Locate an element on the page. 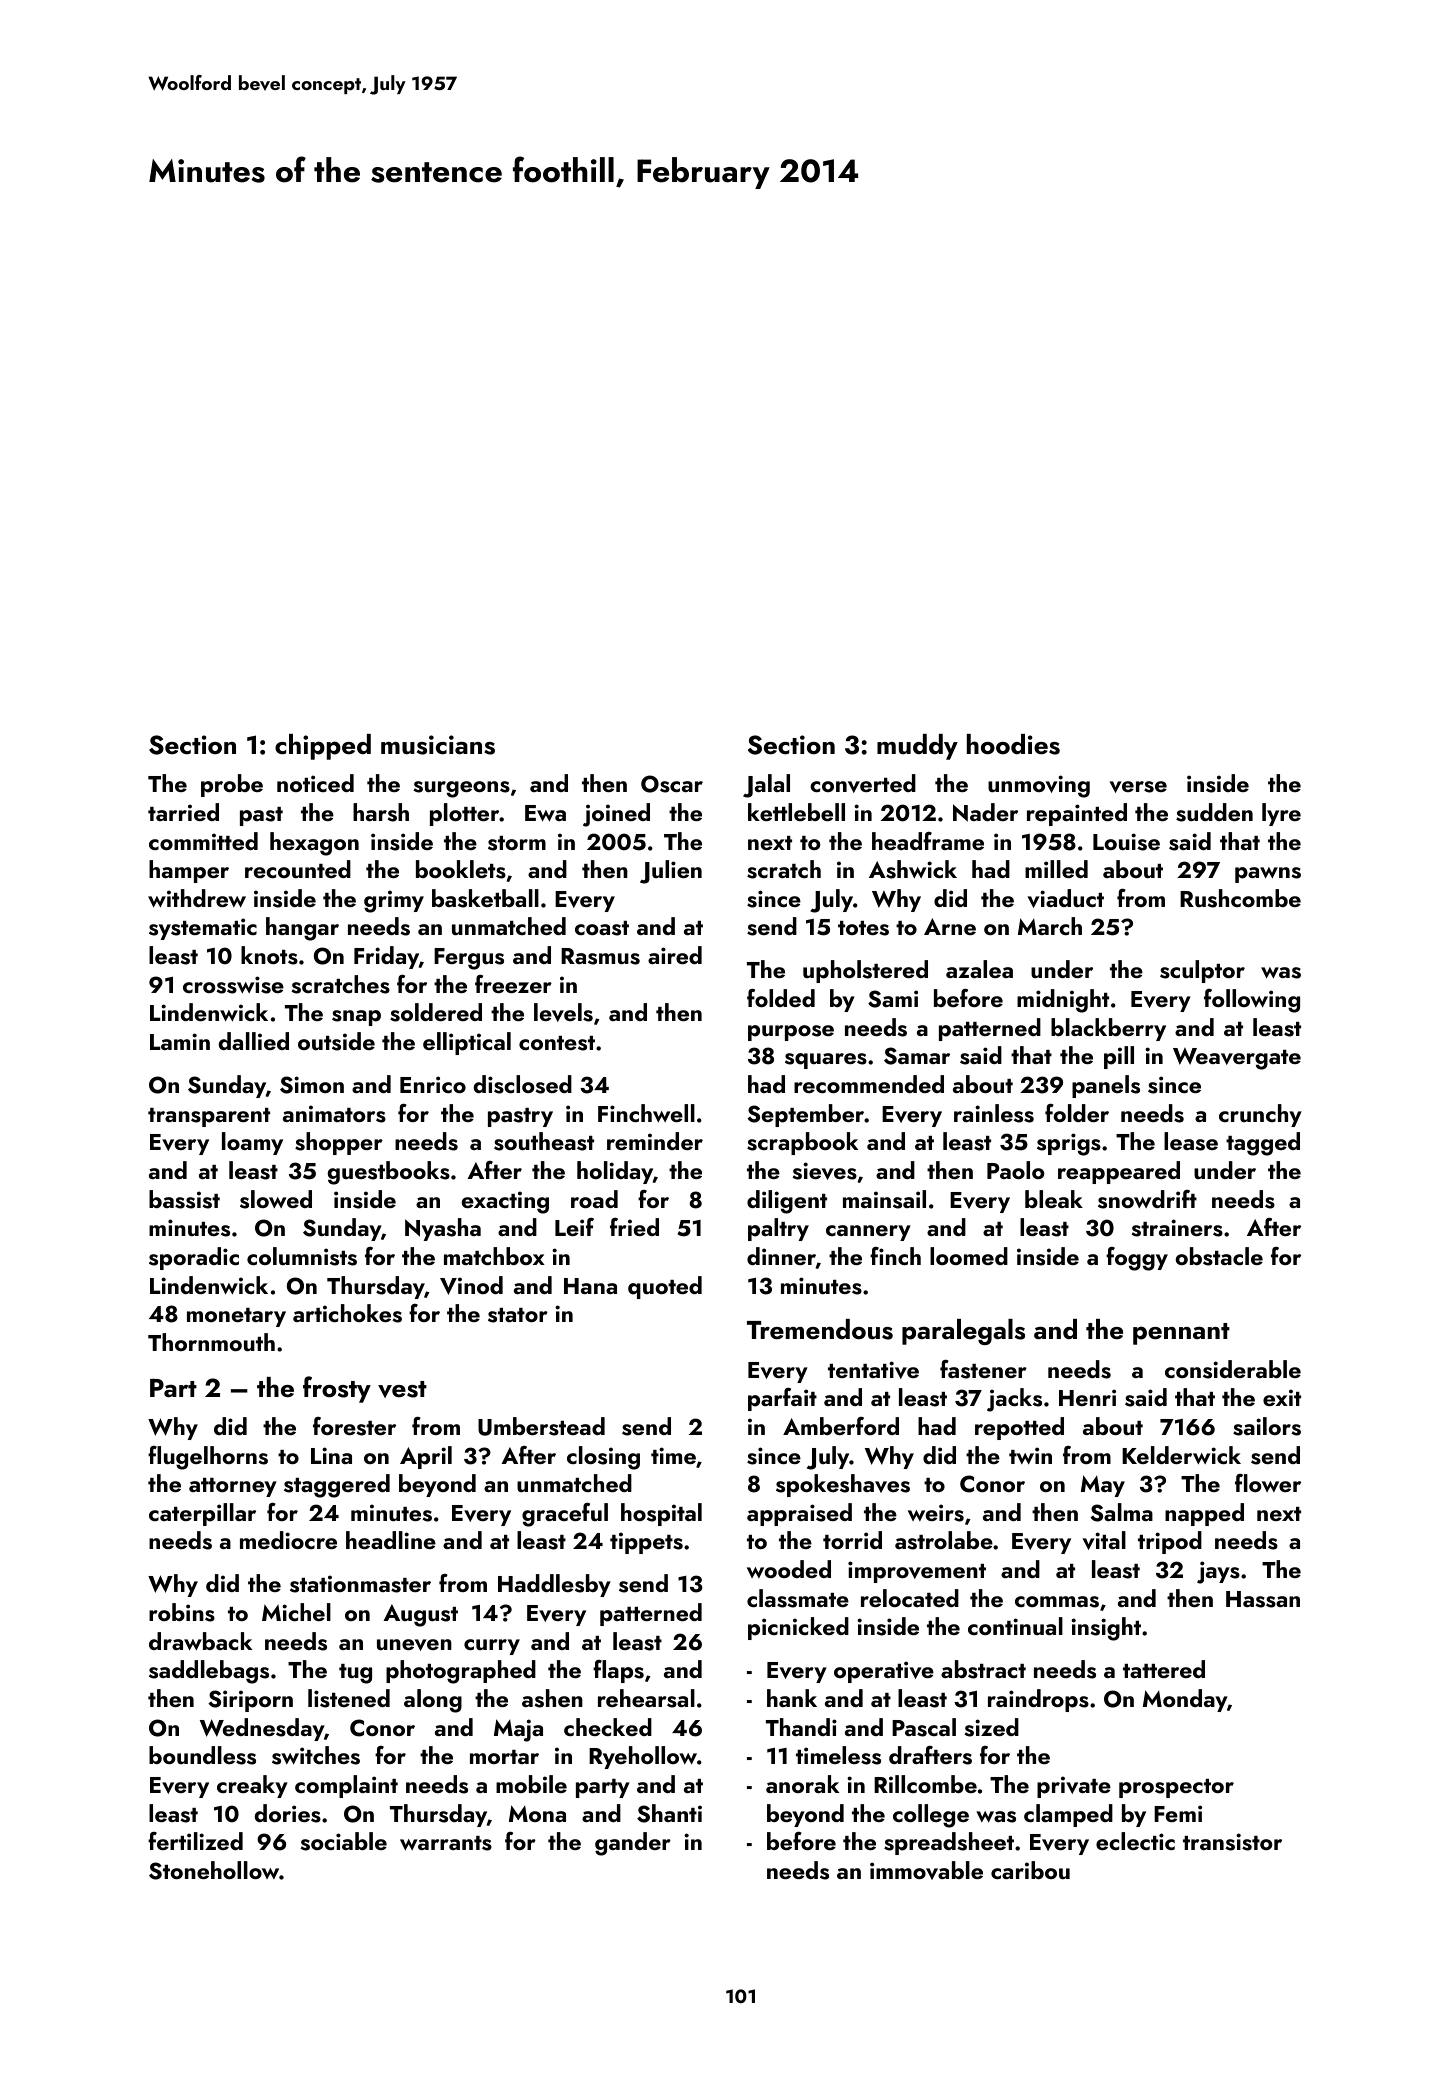 The height and width of the document is (2100, 1450). paralegals is located at coordinates (963, 1332).
